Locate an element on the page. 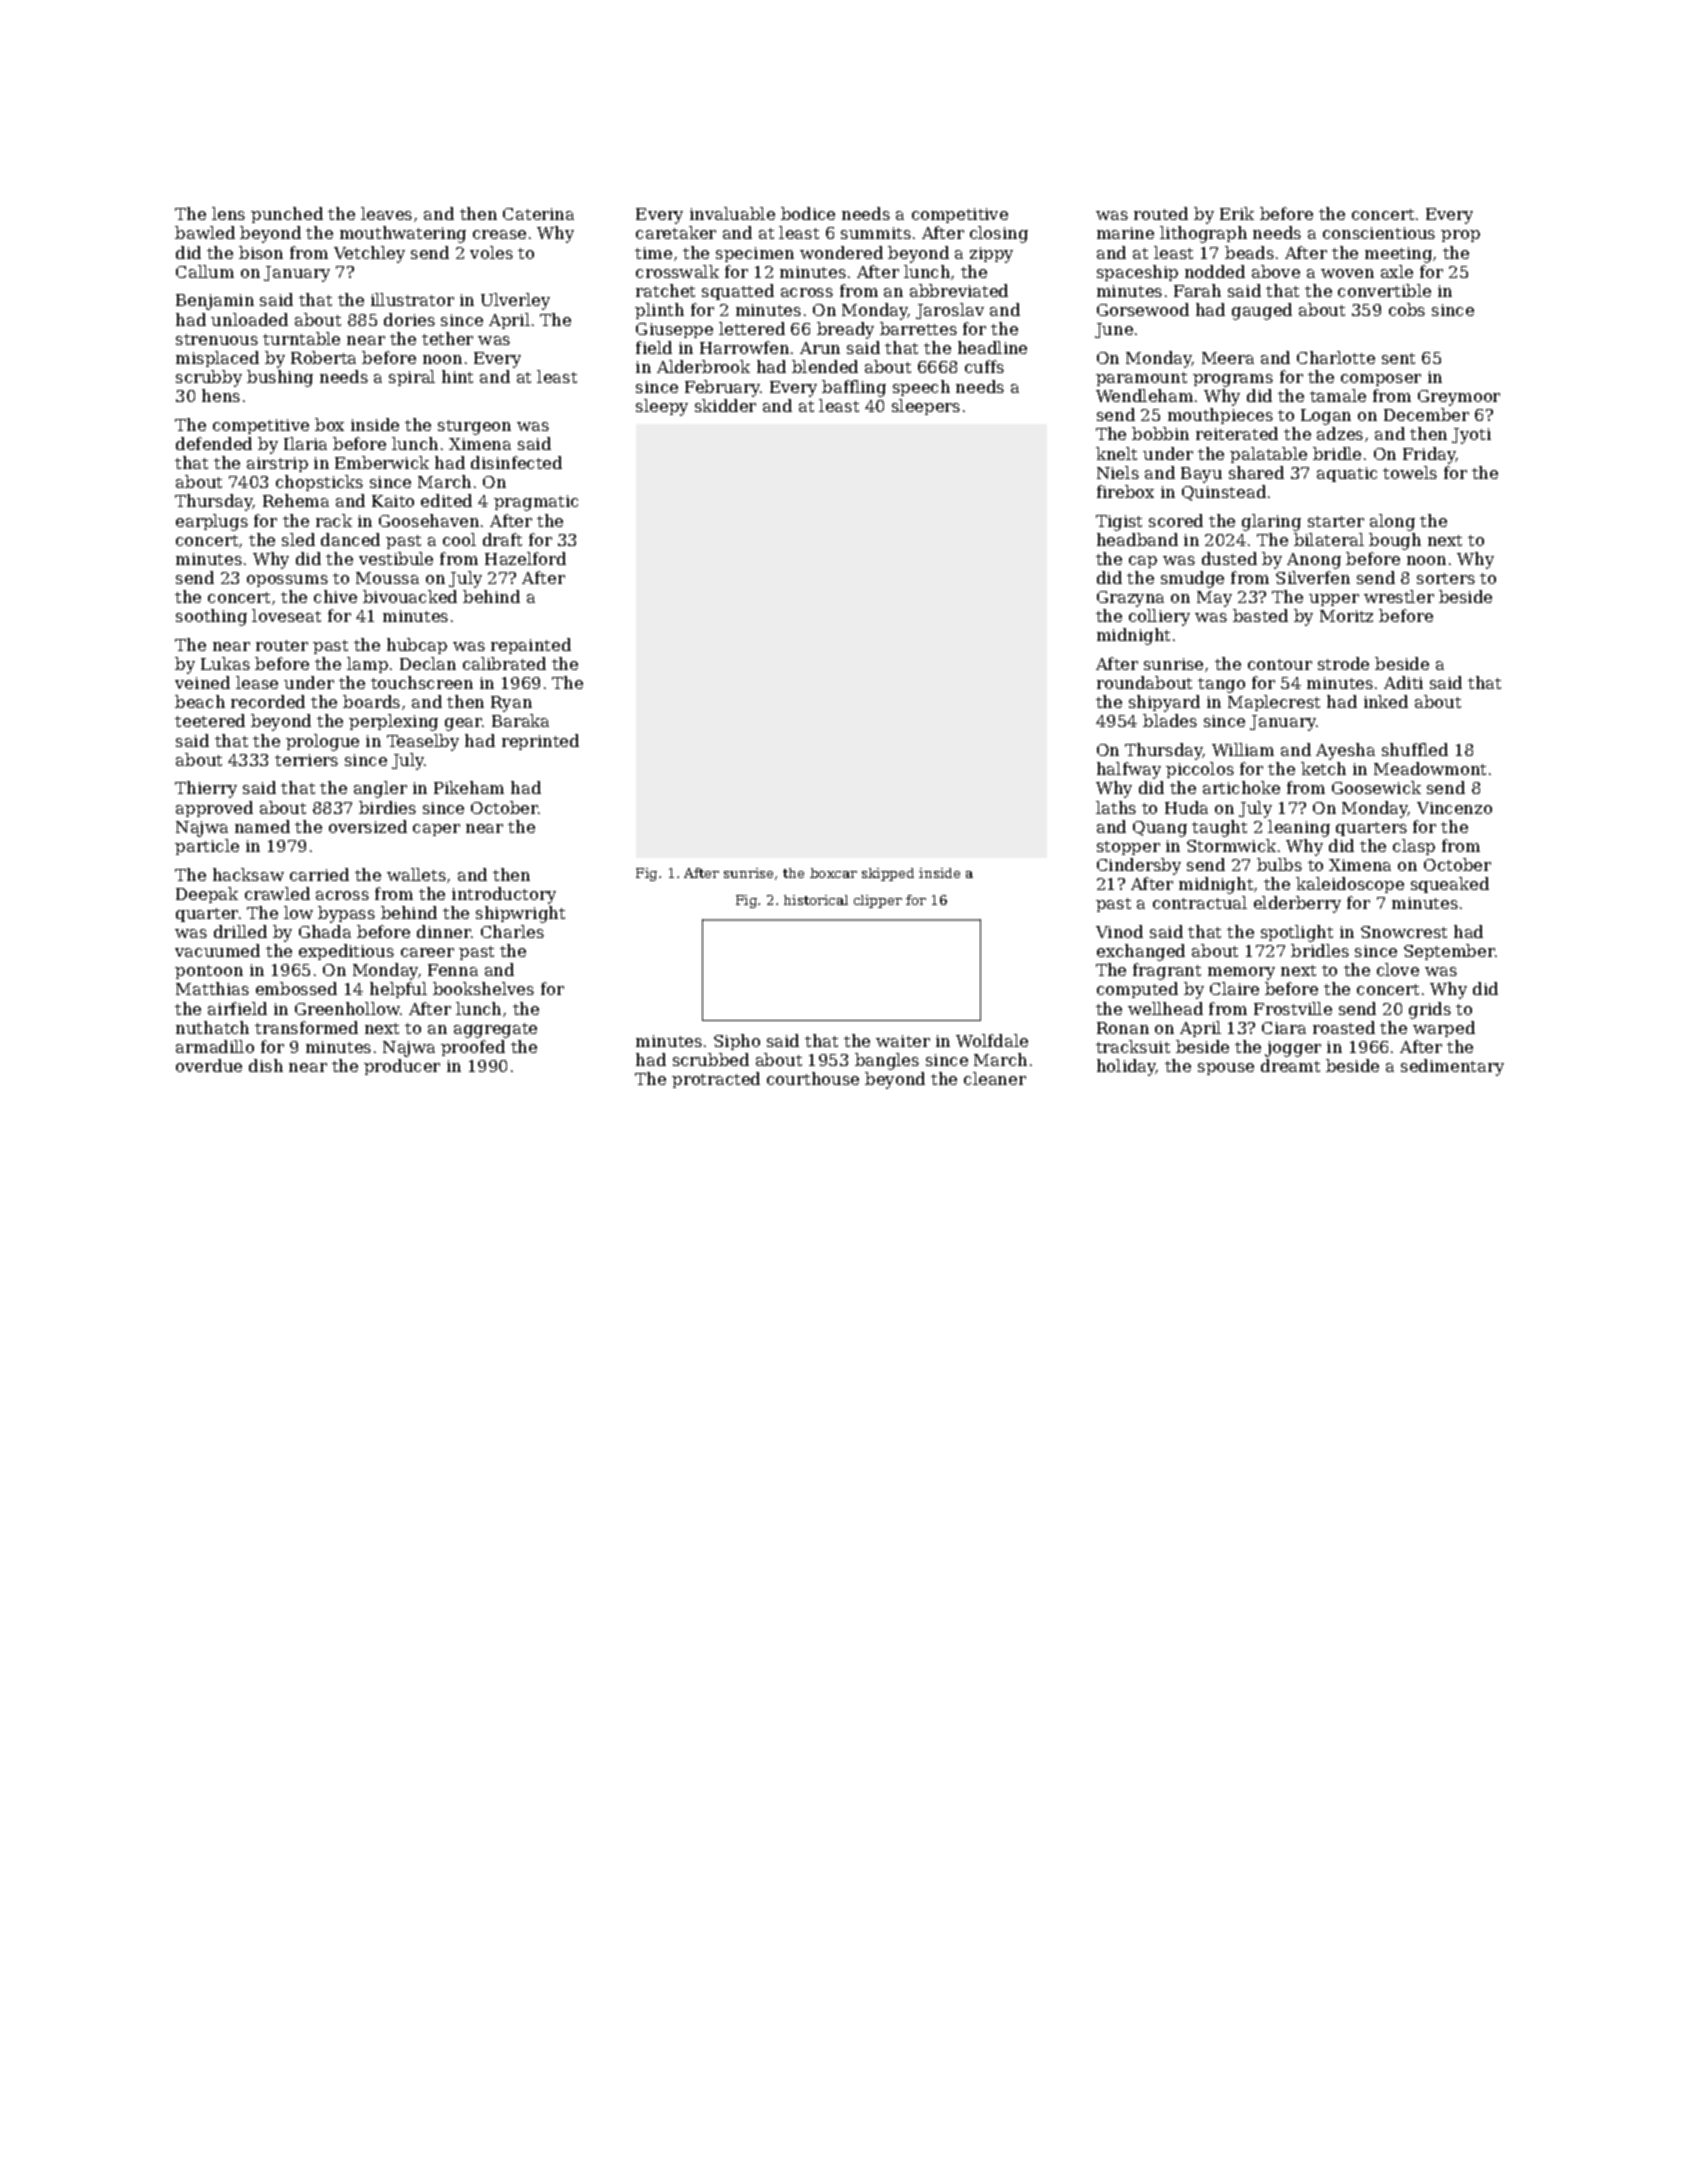 This image has height=2178, width=1683. routed is located at coordinates (1161, 213).
